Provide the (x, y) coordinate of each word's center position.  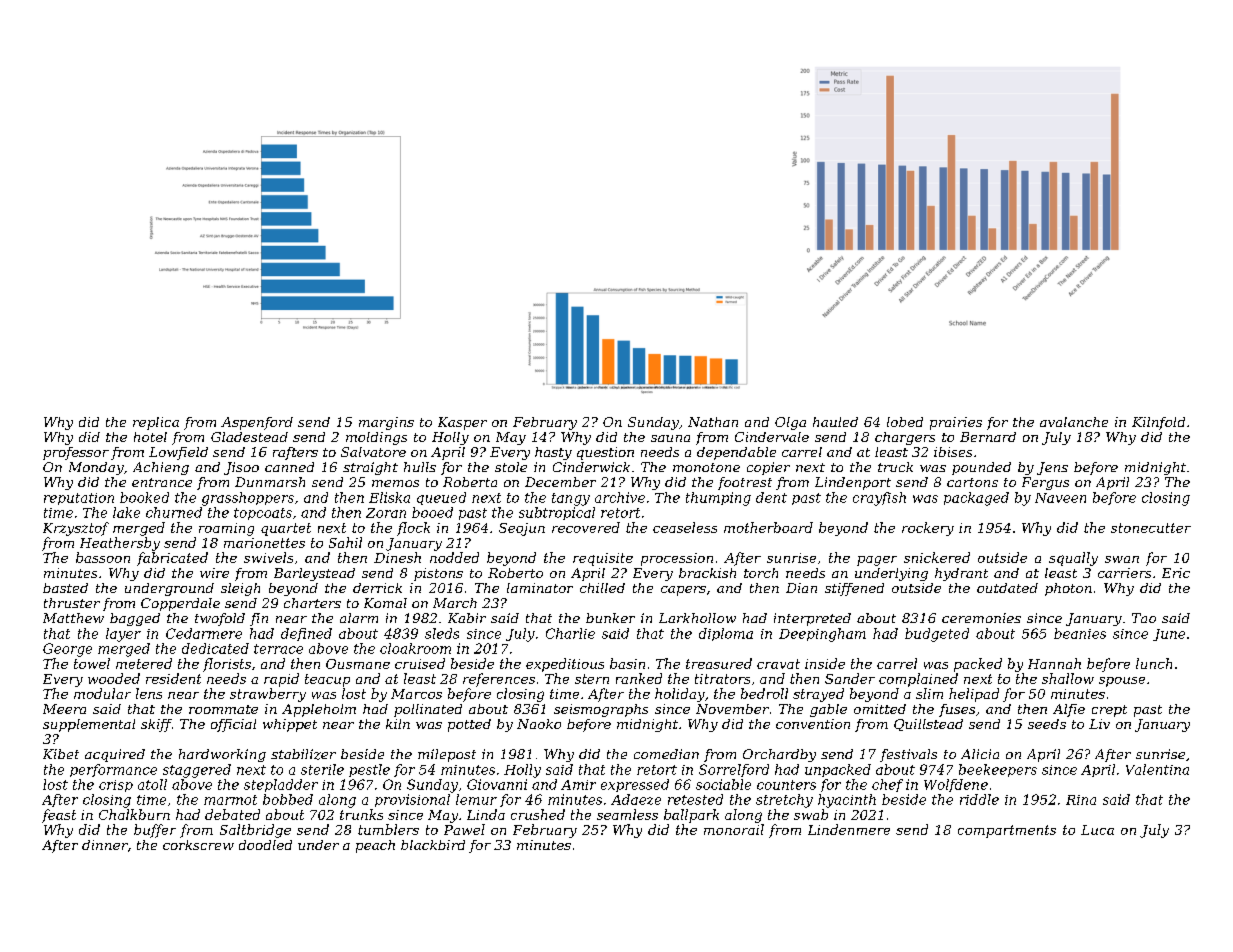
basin (627, 663)
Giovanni (497, 784)
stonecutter (1151, 528)
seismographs (601, 710)
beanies (1080, 633)
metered (144, 663)
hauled (835, 422)
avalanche (1074, 422)
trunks (361, 814)
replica (156, 423)
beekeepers (998, 770)
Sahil (345, 542)
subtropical (557, 513)
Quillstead (928, 725)
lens (149, 693)
